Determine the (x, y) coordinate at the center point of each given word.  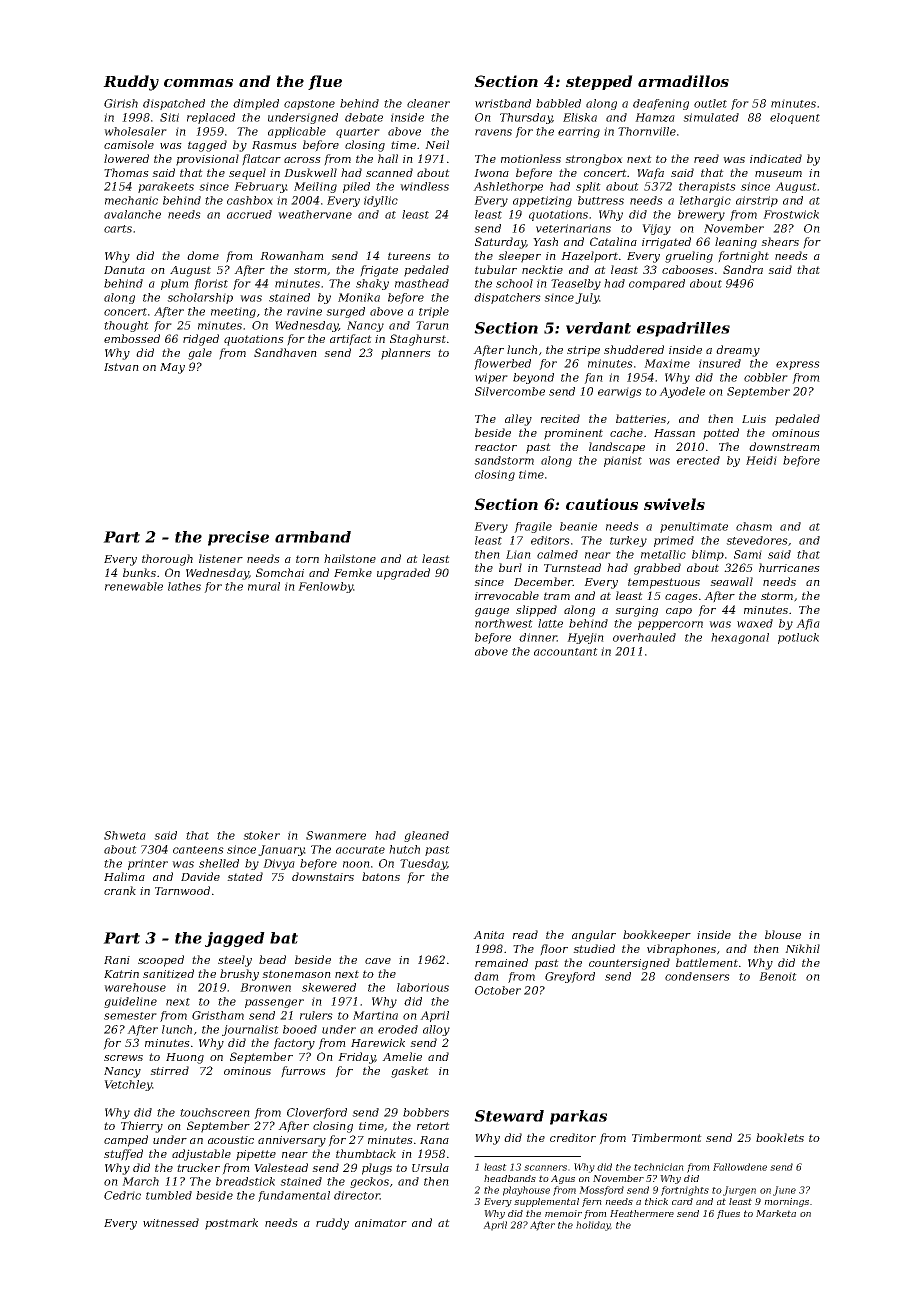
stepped (599, 82)
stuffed (123, 1155)
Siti (169, 117)
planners (406, 354)
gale (200, 354)
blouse (783, 934)
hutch (404, 849)
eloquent (795, 118)
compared (657, 284)
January (281, 850)
